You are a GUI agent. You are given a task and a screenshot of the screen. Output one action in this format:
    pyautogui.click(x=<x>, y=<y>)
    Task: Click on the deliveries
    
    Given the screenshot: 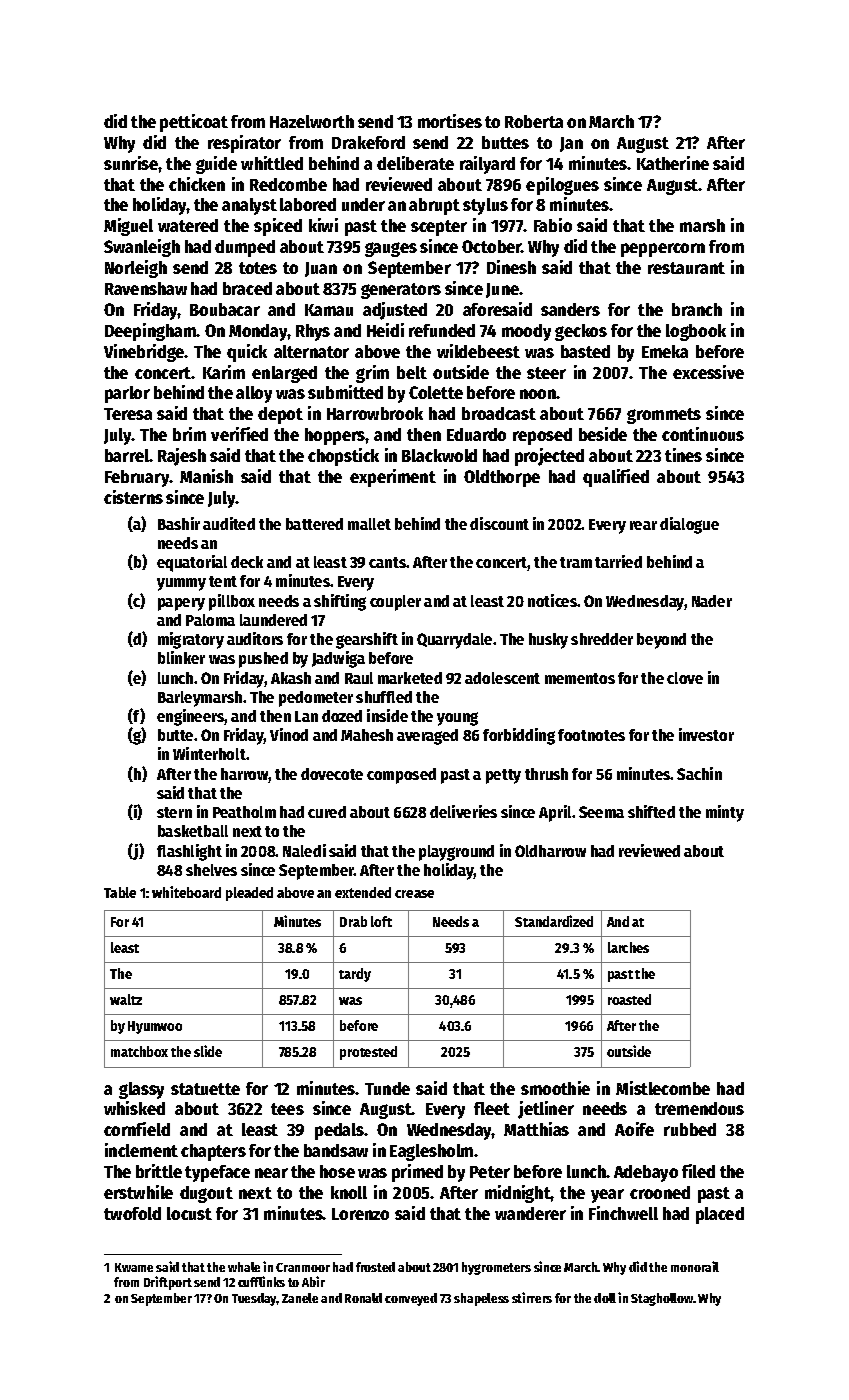 What is the action you would take?
    pyautogui.click(x=463, y=811)
